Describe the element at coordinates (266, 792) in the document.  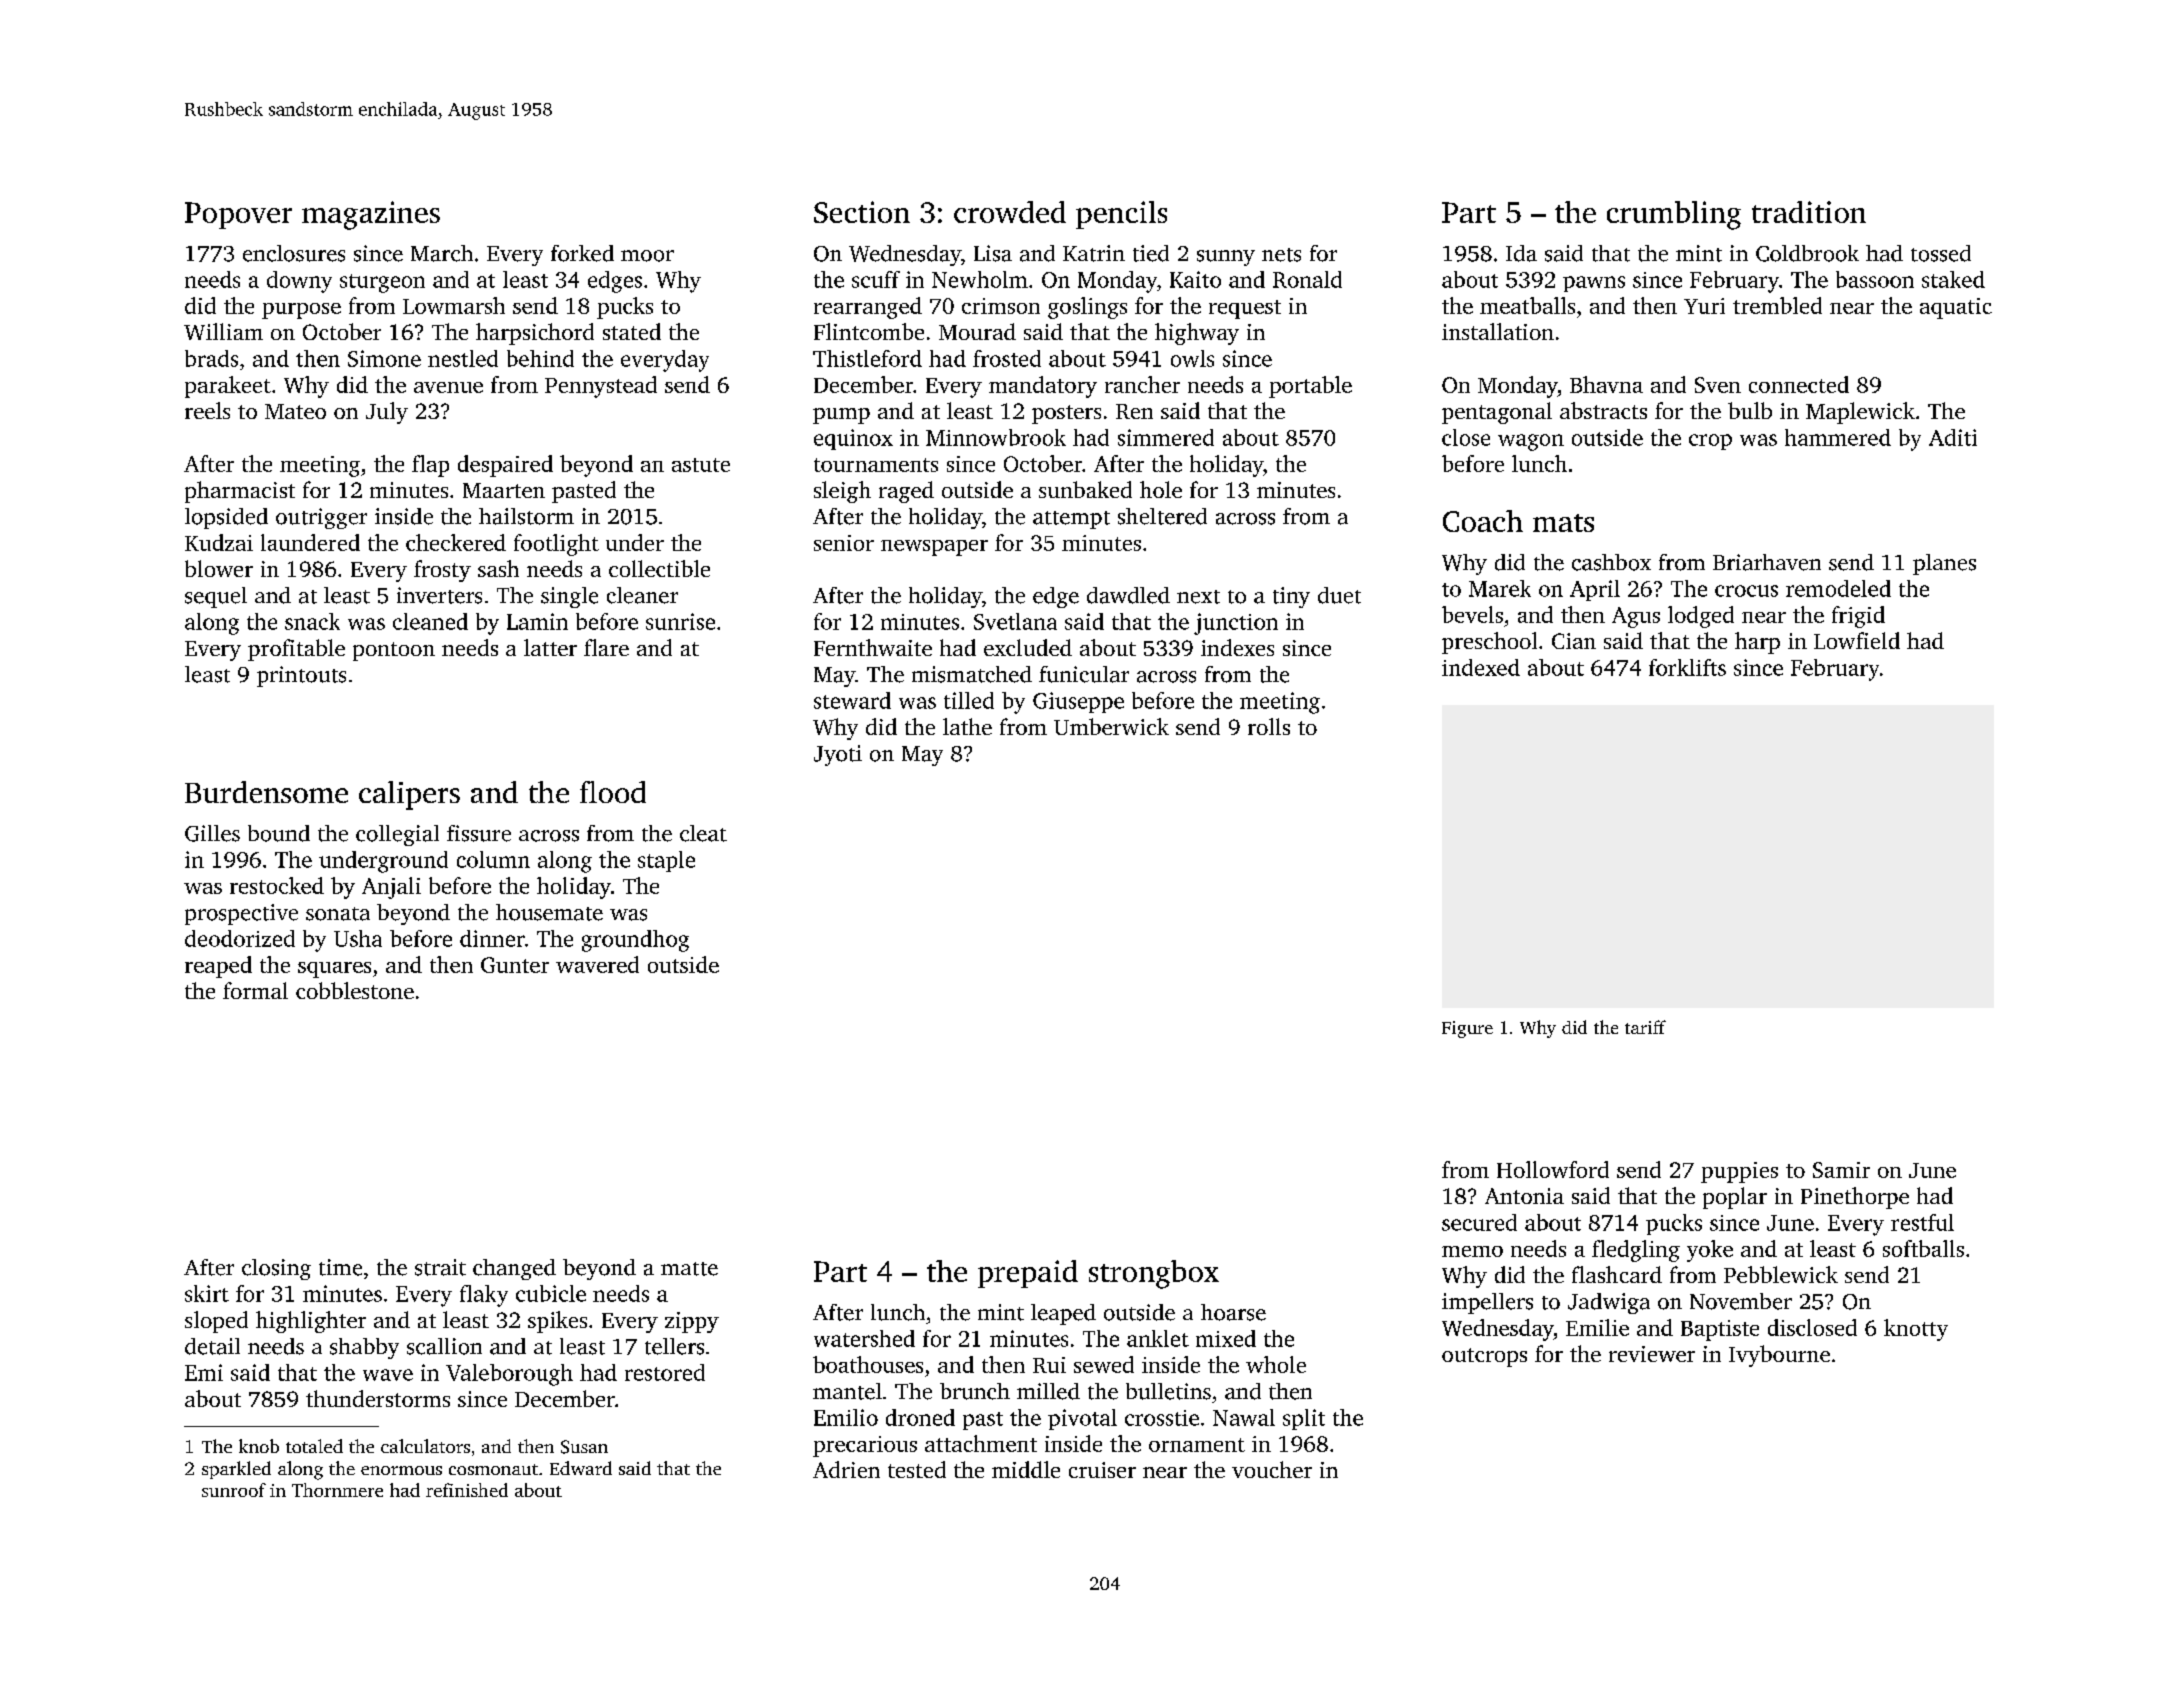
I see `Burdensome` at that location.
